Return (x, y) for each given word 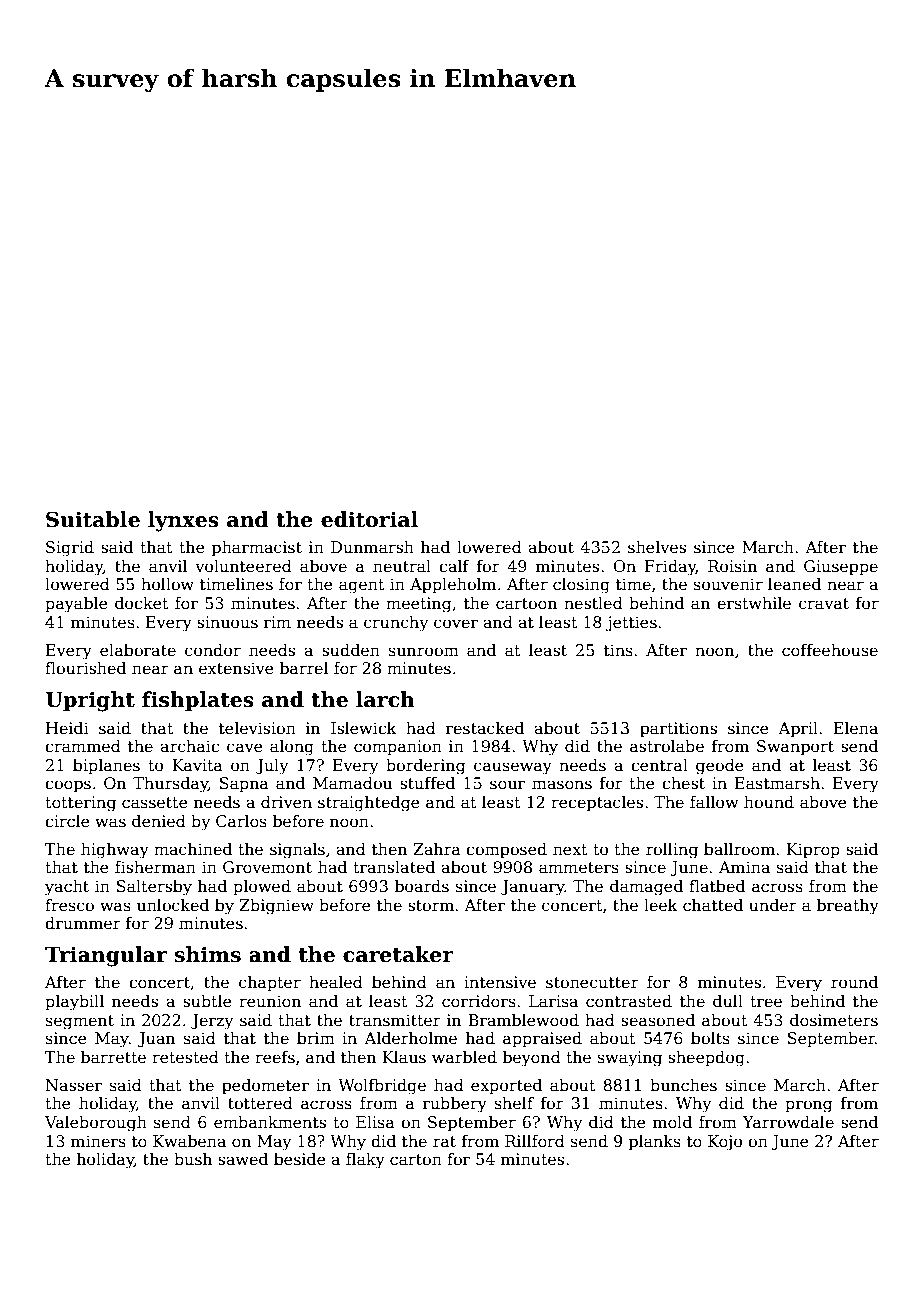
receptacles (597, 804)
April (798, 730)
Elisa (375, 1122)
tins (618, 650)
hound (769, 802)
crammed (83, 746)
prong (808, 1106)
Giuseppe (841, 568)
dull (728, 1001)
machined (193, 849)
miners (98, 1141)
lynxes (183, 521)
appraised (542, 1040)
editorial (369, 519)
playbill (74, 1003)
